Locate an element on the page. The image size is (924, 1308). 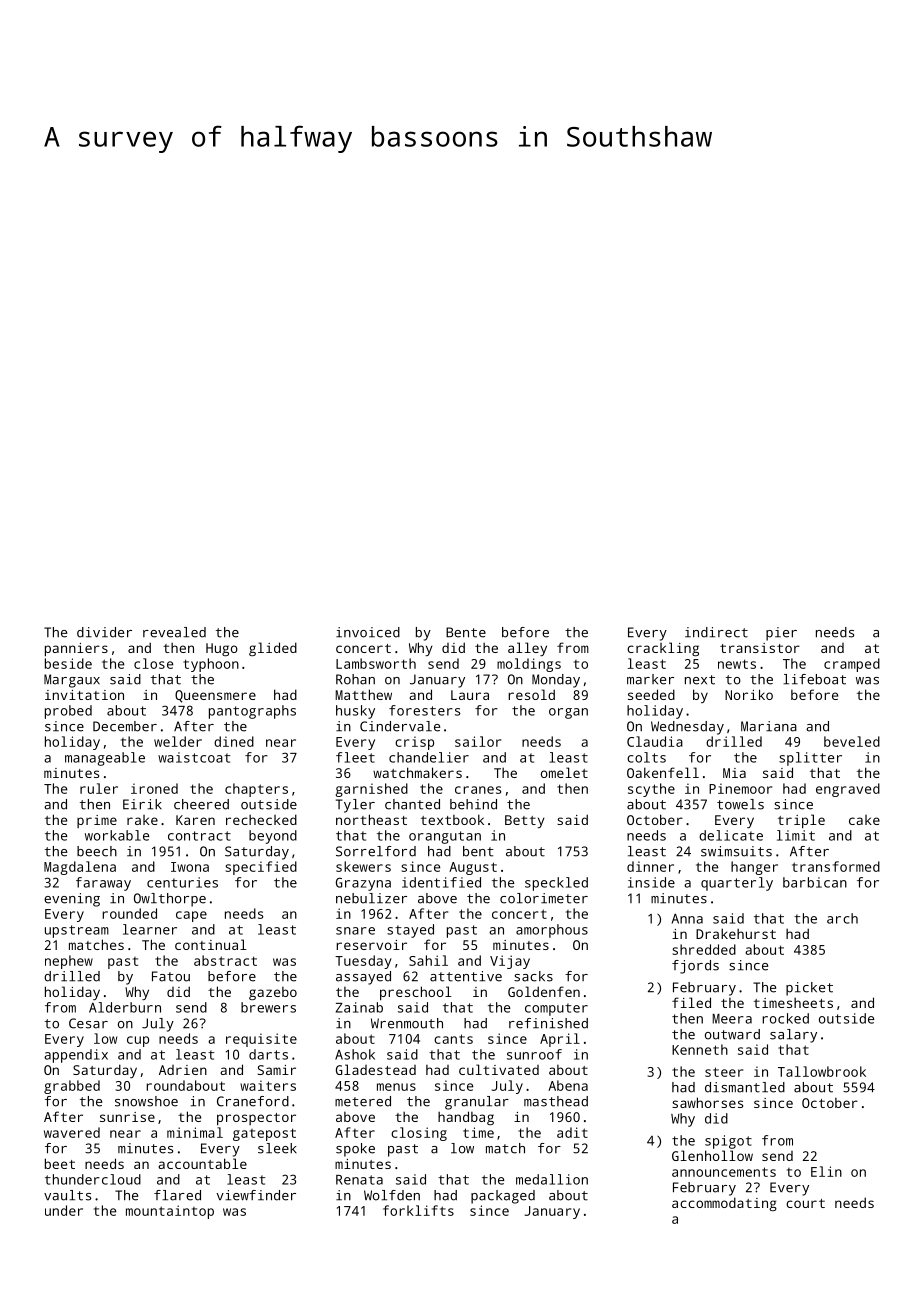
Lambsworth is located at coordinates (376, 663).
